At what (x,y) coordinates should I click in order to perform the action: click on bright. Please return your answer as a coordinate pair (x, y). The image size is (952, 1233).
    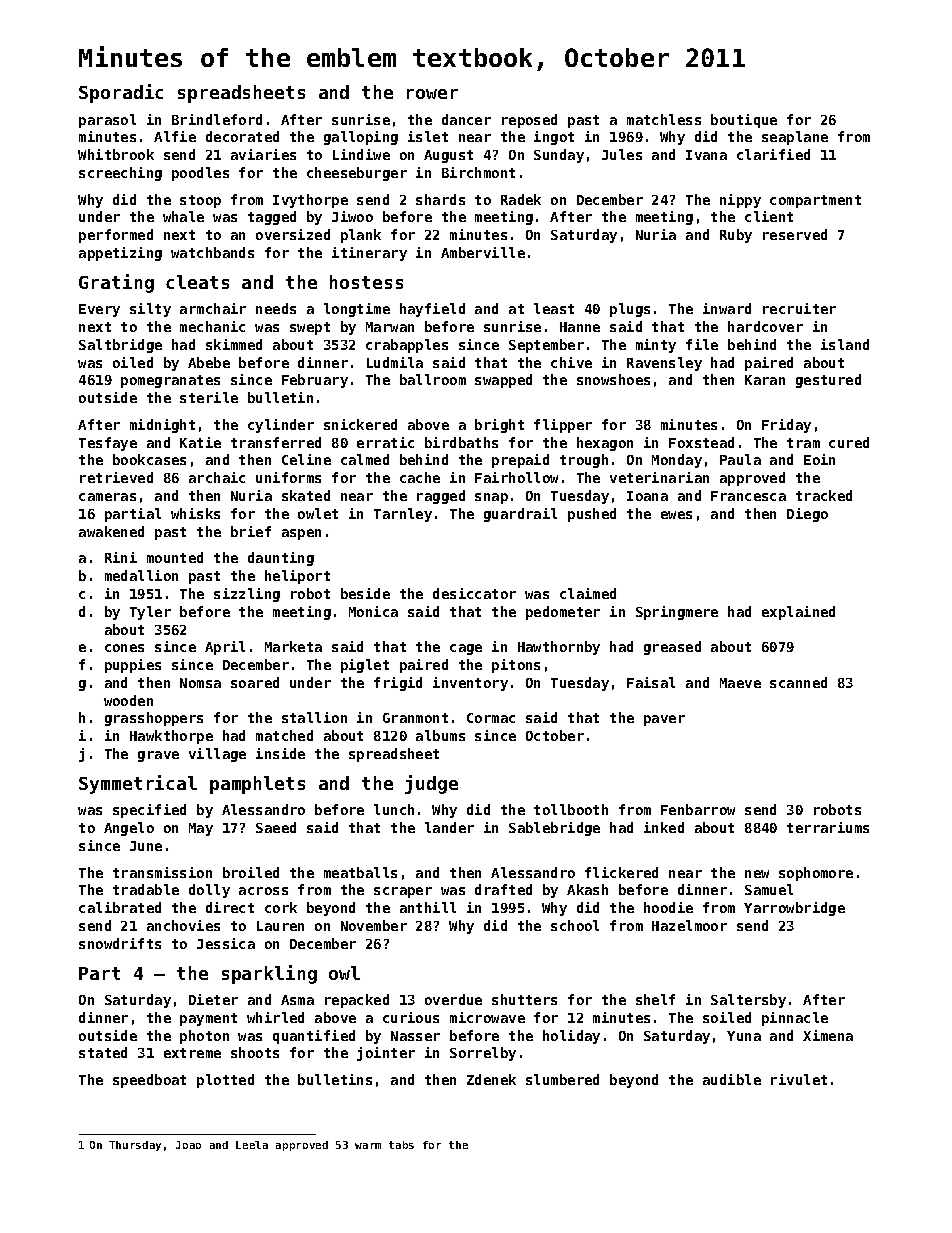
    Looking at the image, I should click on (499, 426).
